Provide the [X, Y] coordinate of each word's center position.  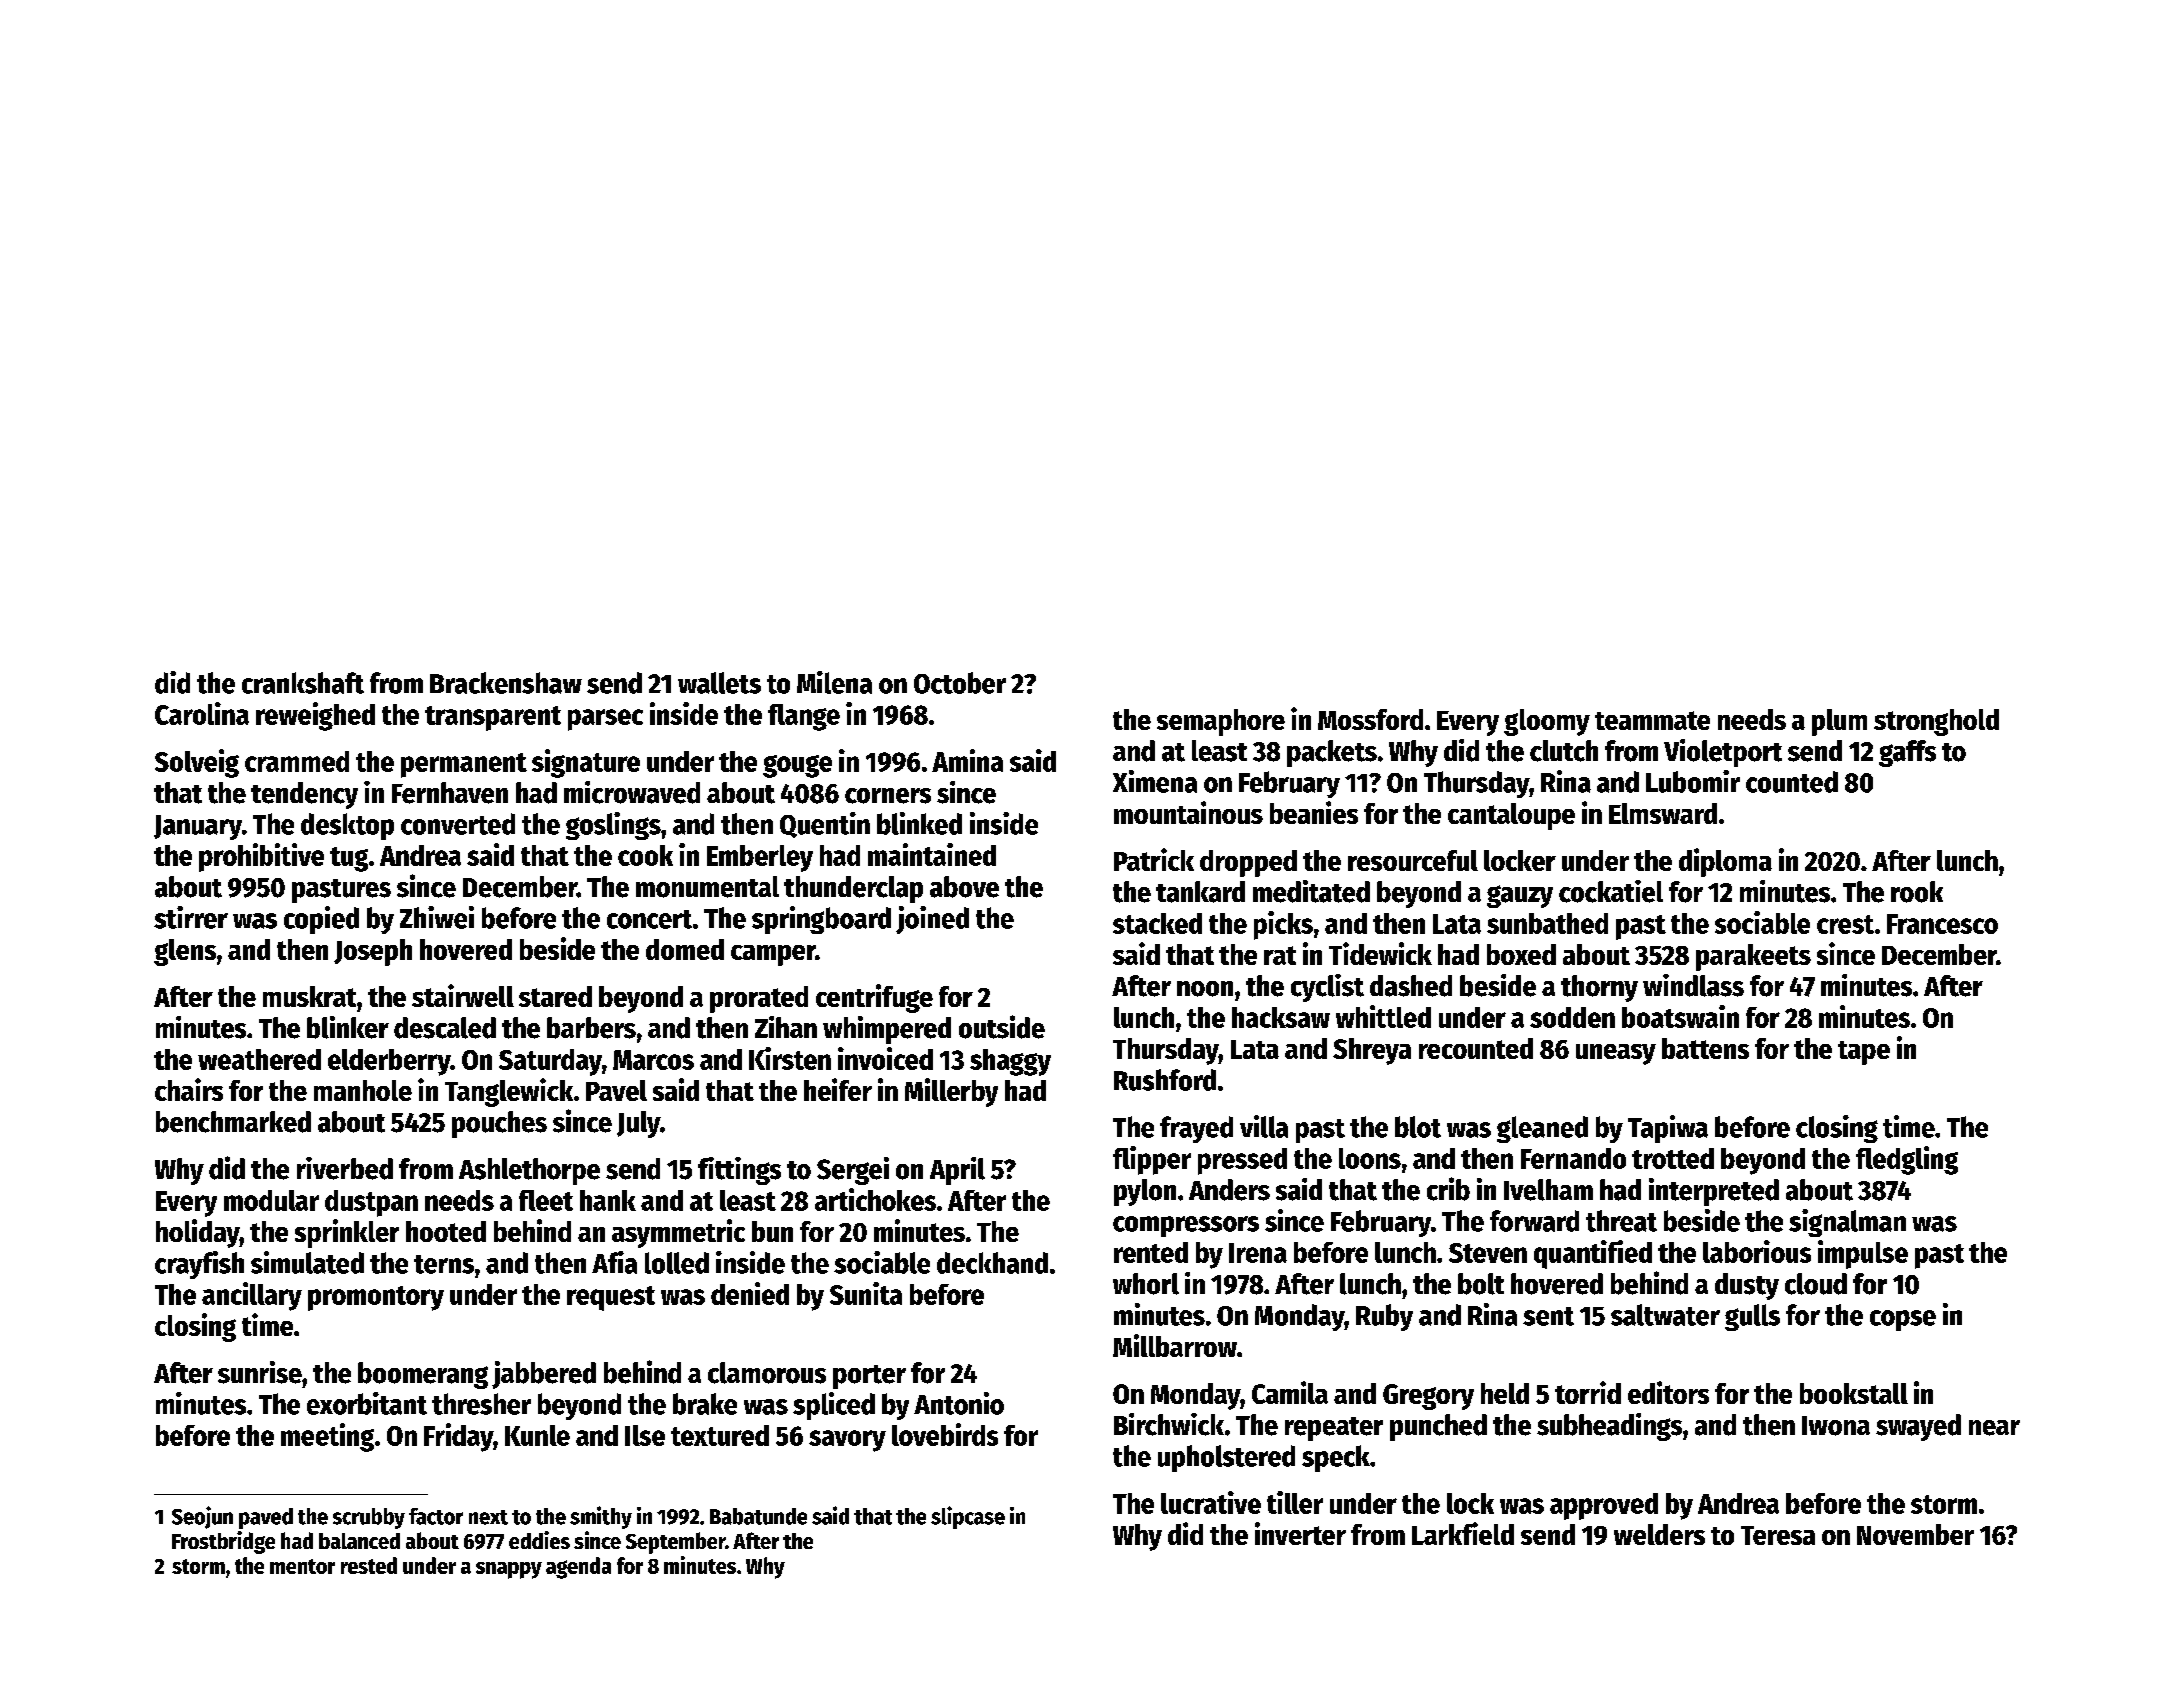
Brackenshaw [506, 683]
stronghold [1936, 722]
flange [804, 717]
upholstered [1226, 1458]
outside [1002, 1027]
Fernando [1573, 1158]
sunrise [260, 1372]
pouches [499, 1124]
